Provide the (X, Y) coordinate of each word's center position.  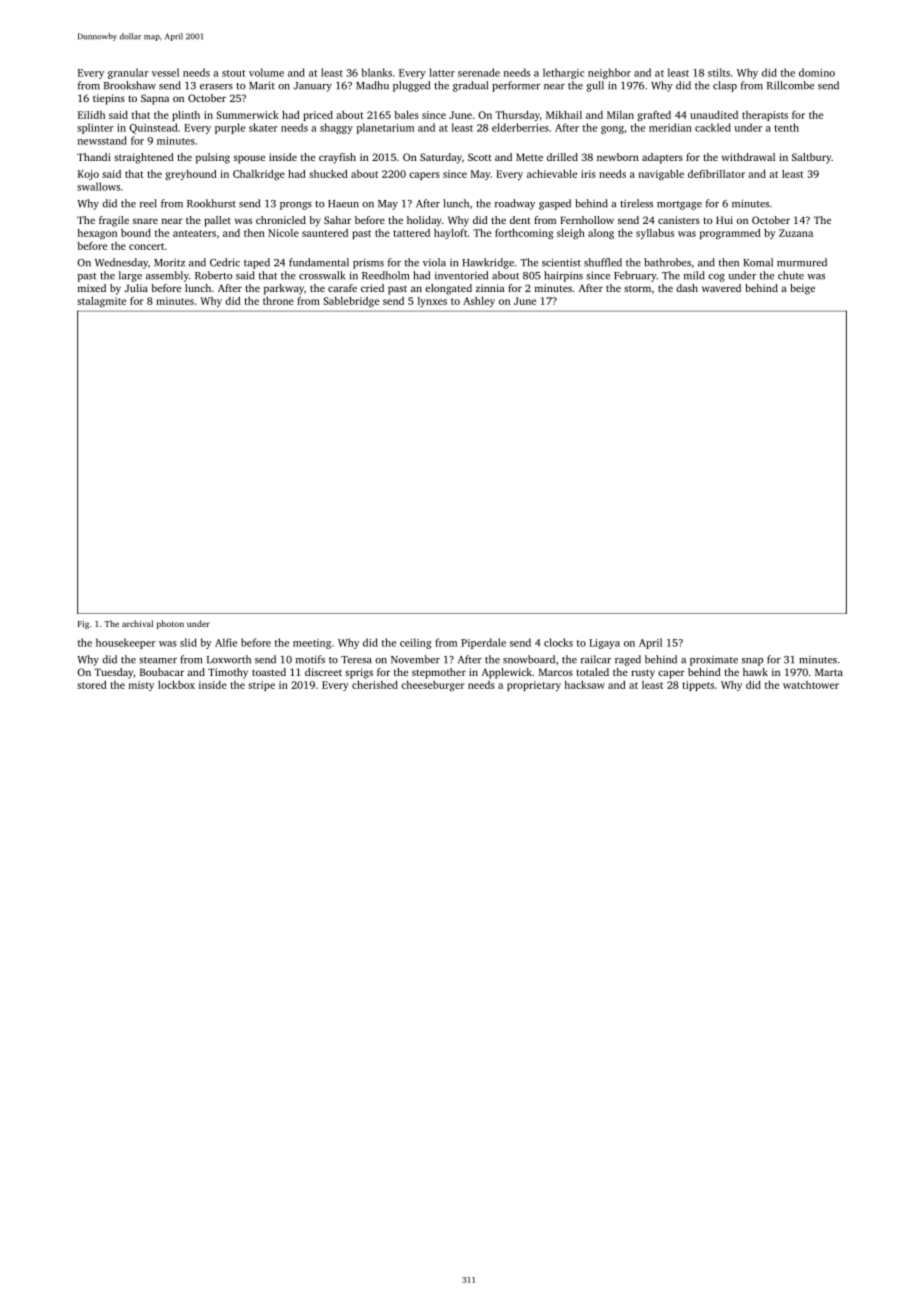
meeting (312, 644)
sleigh (571, 234)
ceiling (416, 643)
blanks (377, 72)
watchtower (811, 685)
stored (92, 685)
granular (128, 73)
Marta (829, 672)
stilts (719, 72)
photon (170, 624)
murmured (802, 262)
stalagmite (101, 302)
